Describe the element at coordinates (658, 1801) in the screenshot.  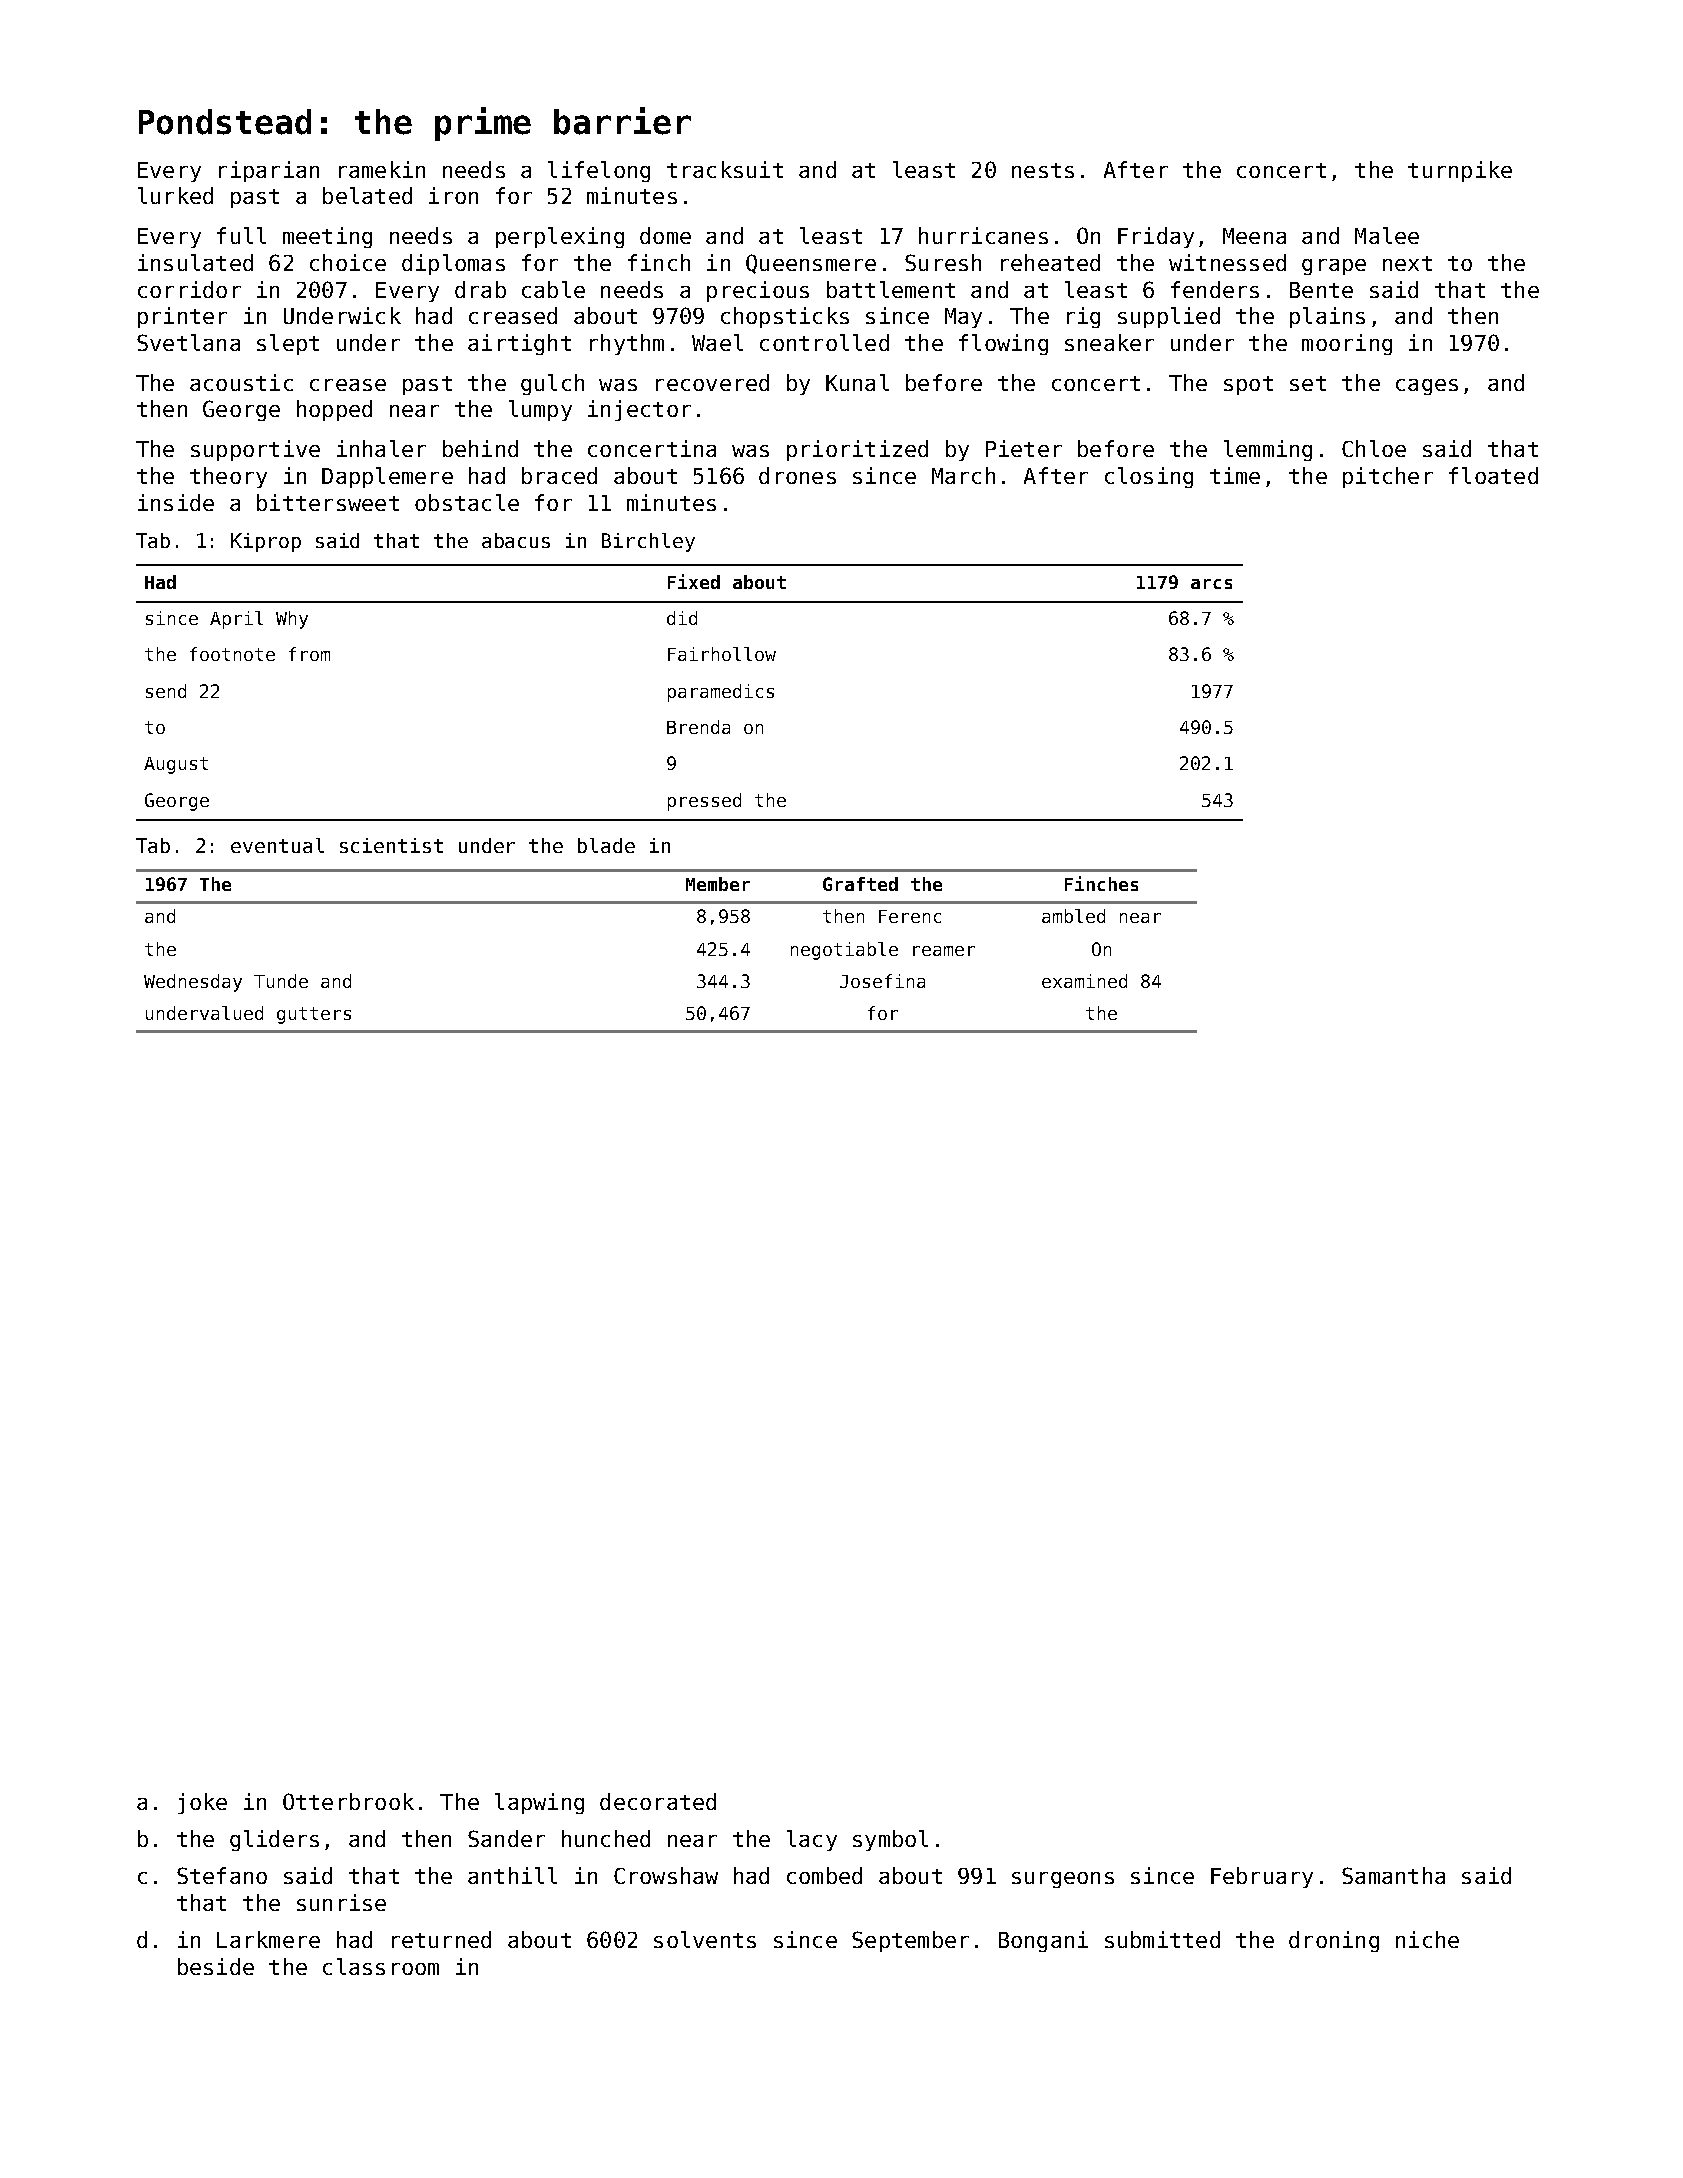
I see `decorated` at that location.
